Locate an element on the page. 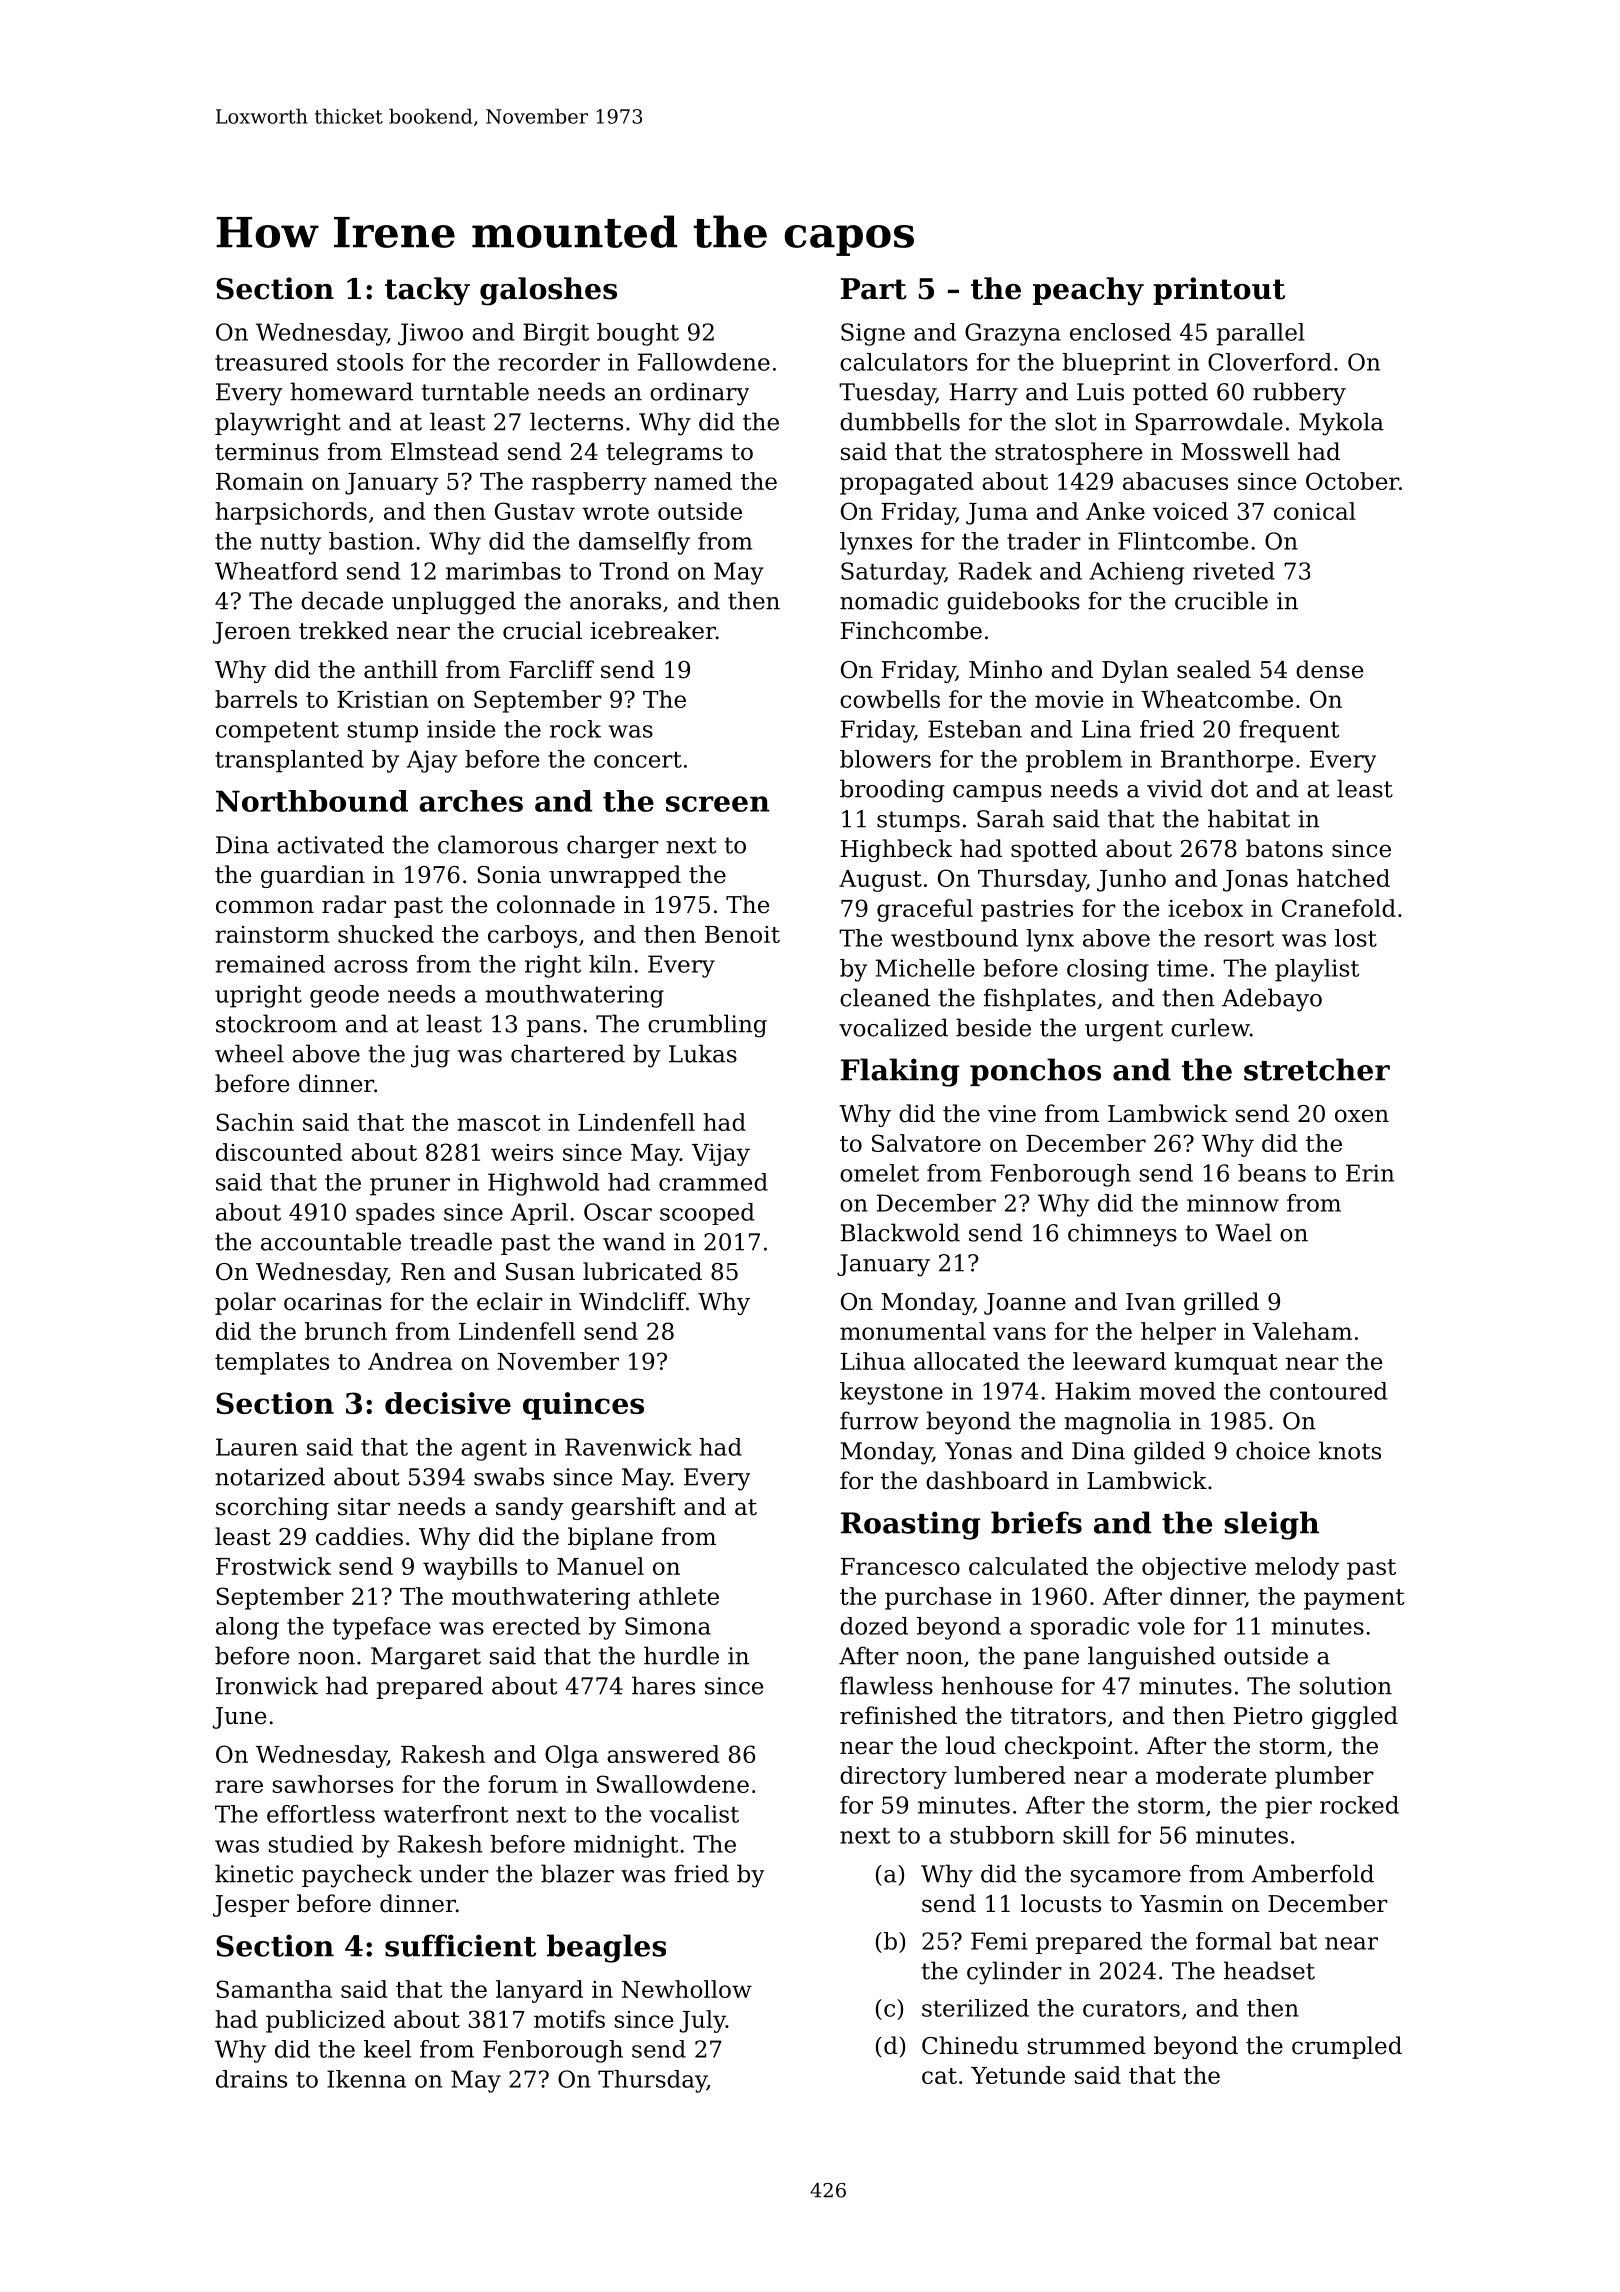 The width and height of the page is (1620, 2292). lost is located at coordinates (1356, 938).
